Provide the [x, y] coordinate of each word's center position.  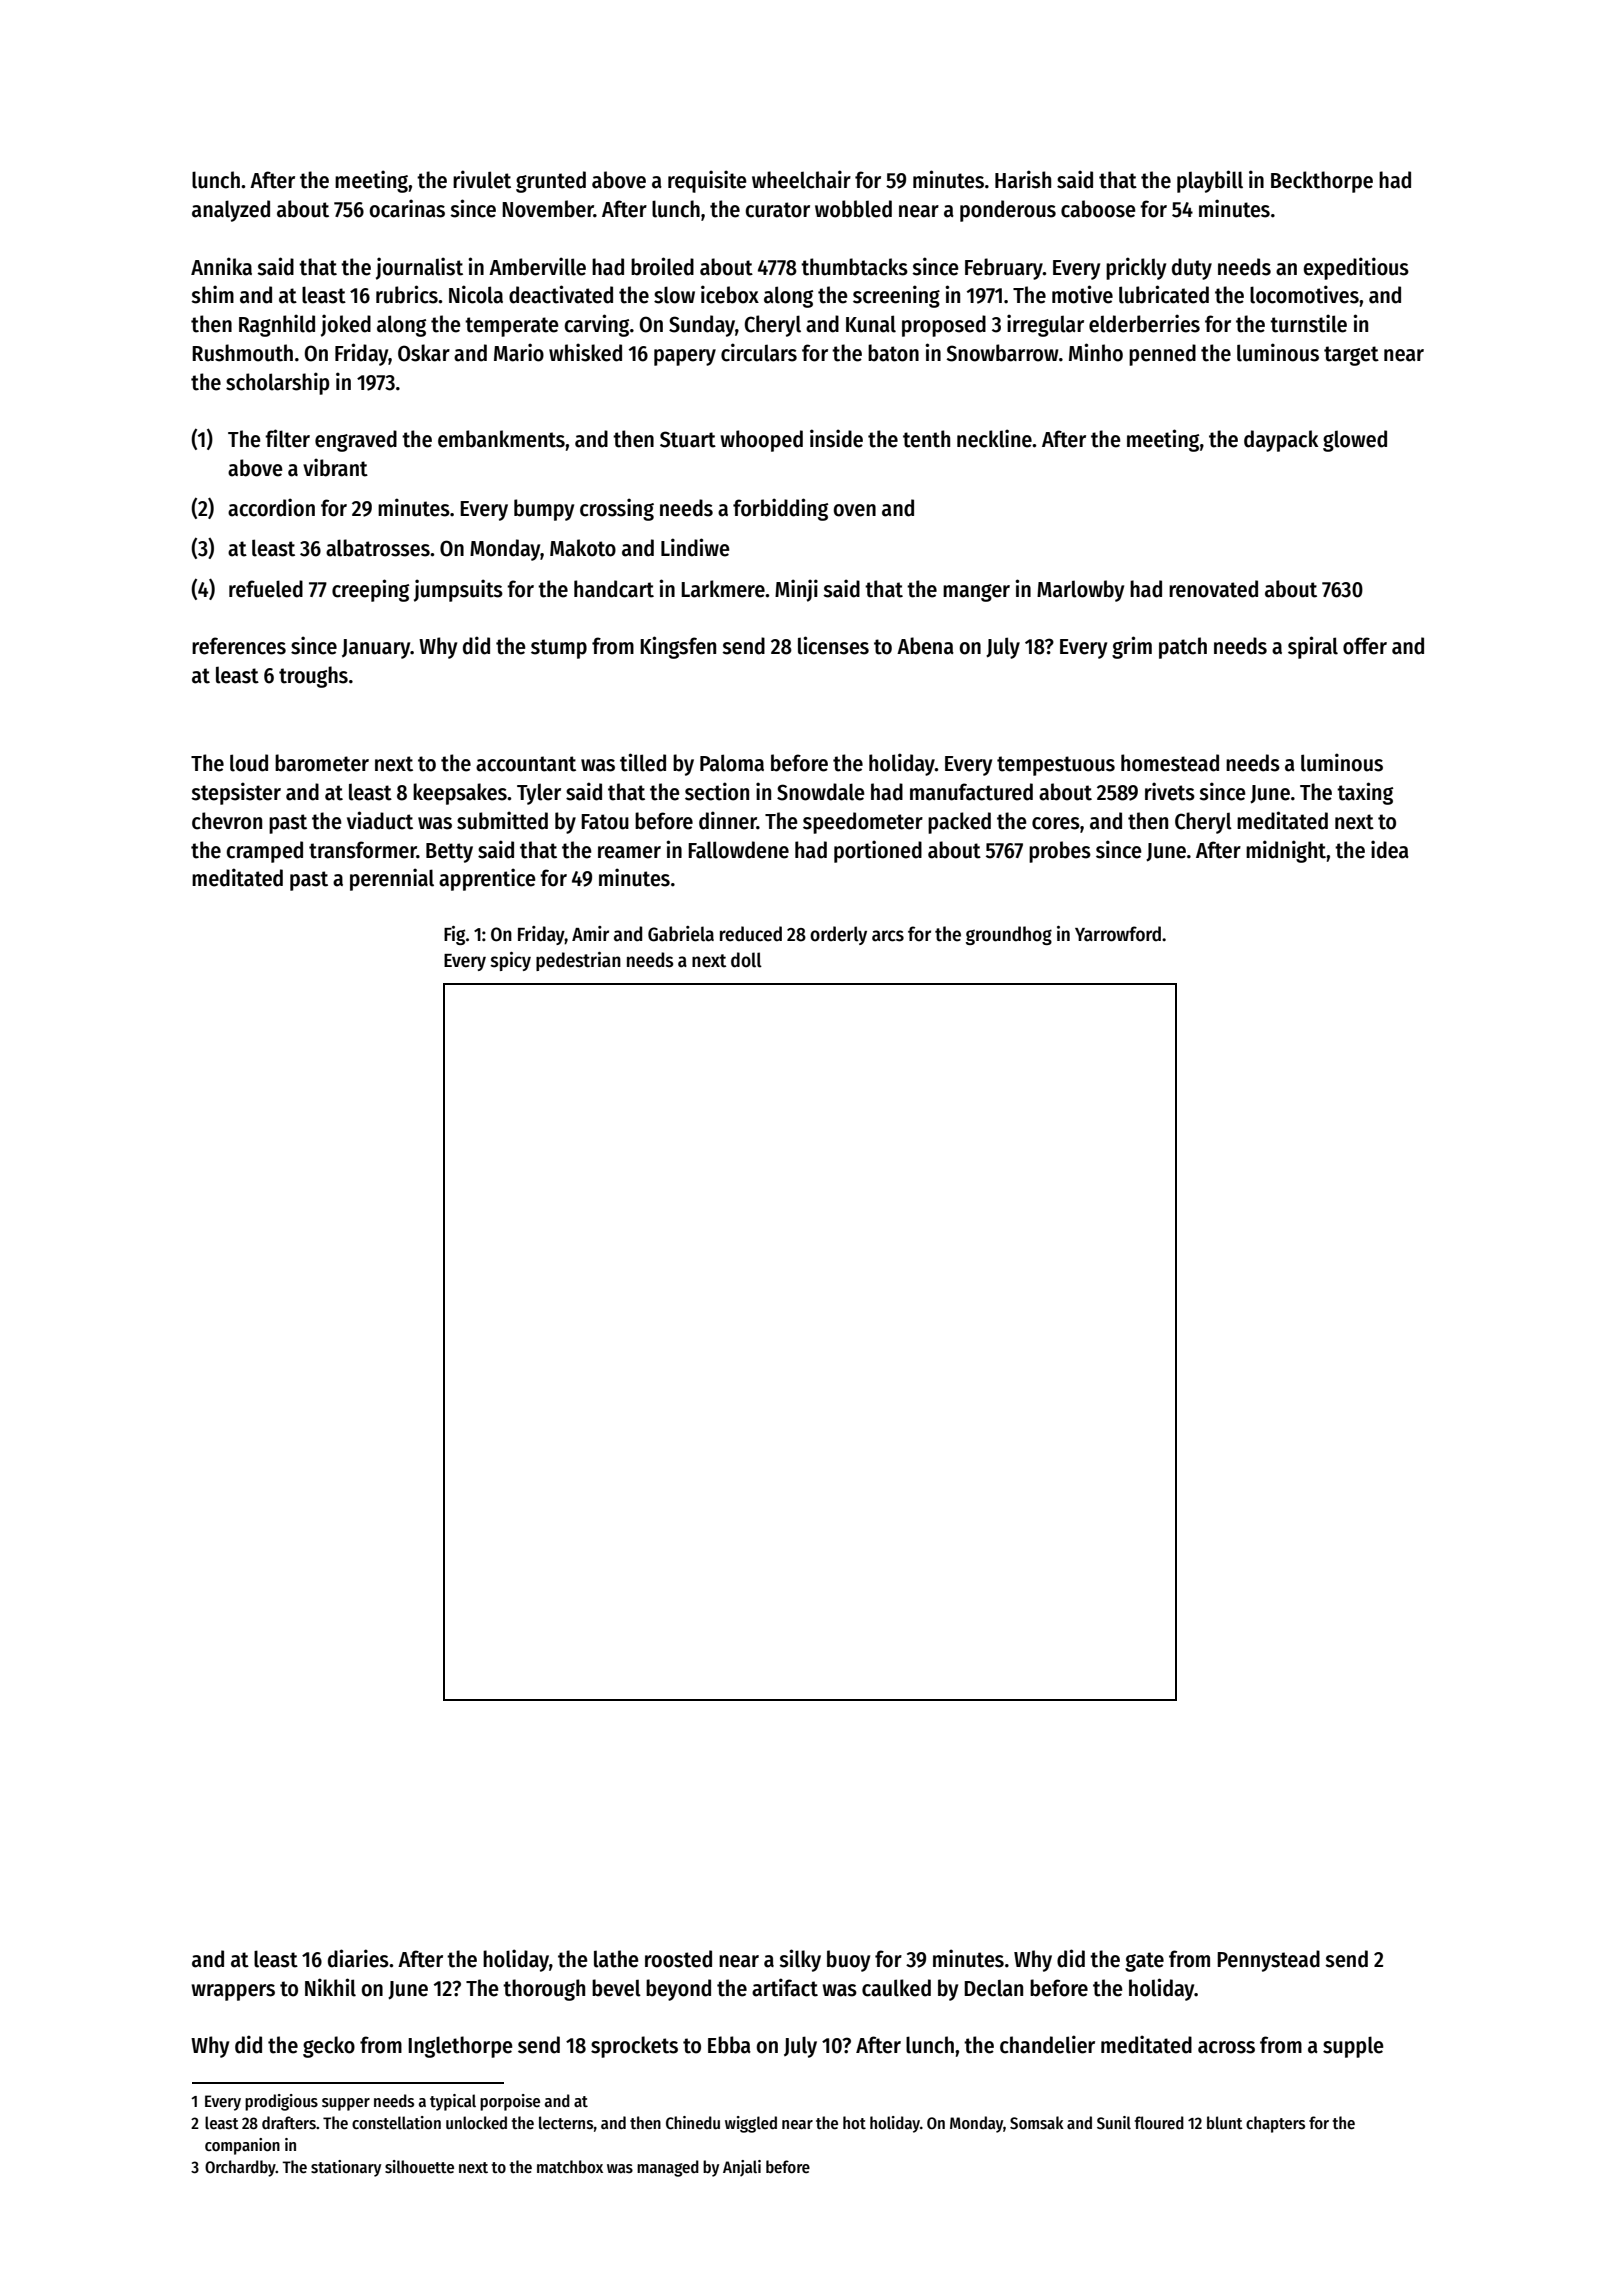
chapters [1275, 2124]
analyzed [231, 211]
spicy [510, 961]
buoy [848, 1961]
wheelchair [801, 179]
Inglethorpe [460, 2047]
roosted [678, 1959]
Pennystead [1268, 1961]
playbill [1210, 181]
